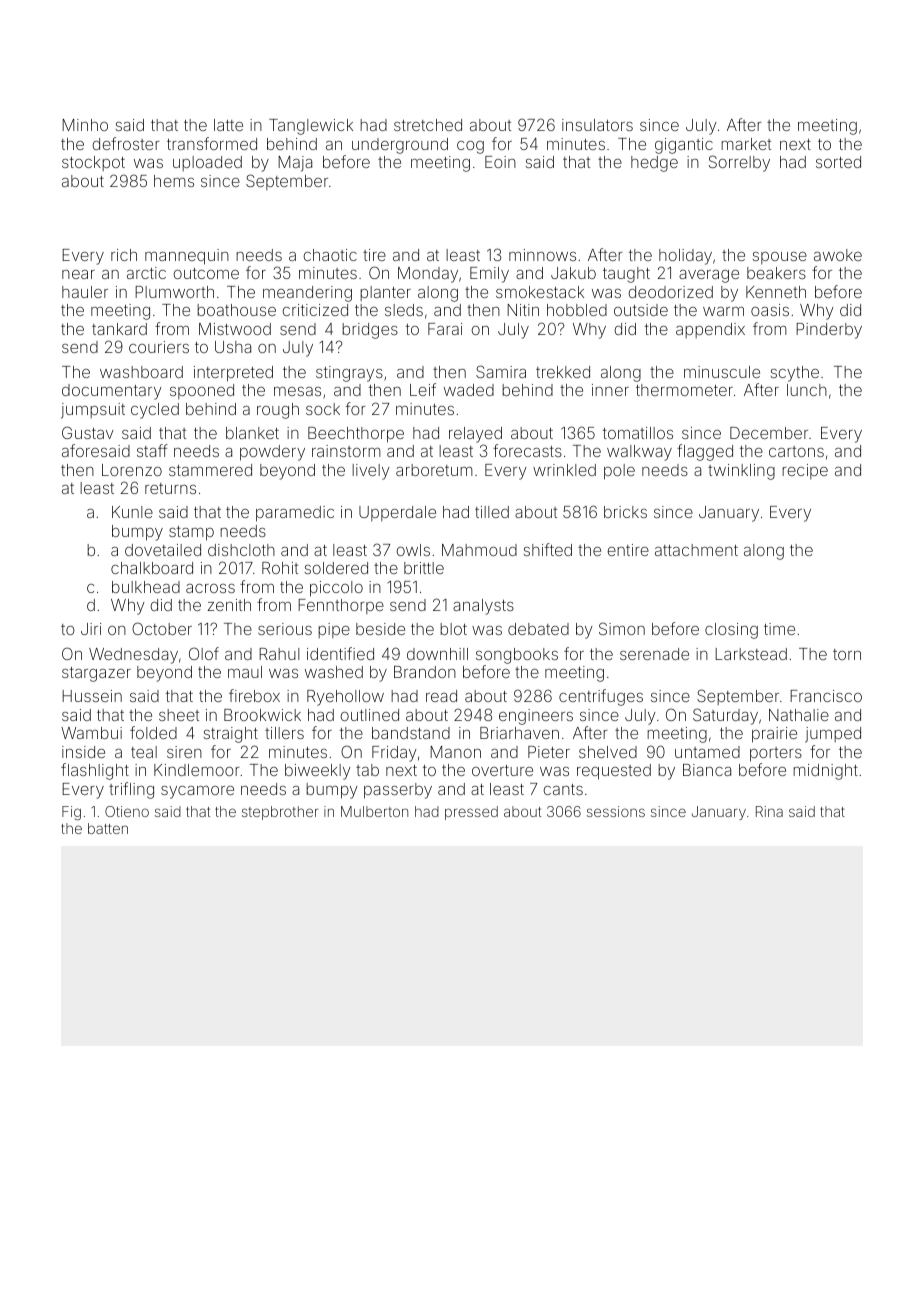 This page has height=1308, width=924. What do you see at coordinates (163, 550) in the page?
I see `dovetailed` at bounding box center [163, 550].
